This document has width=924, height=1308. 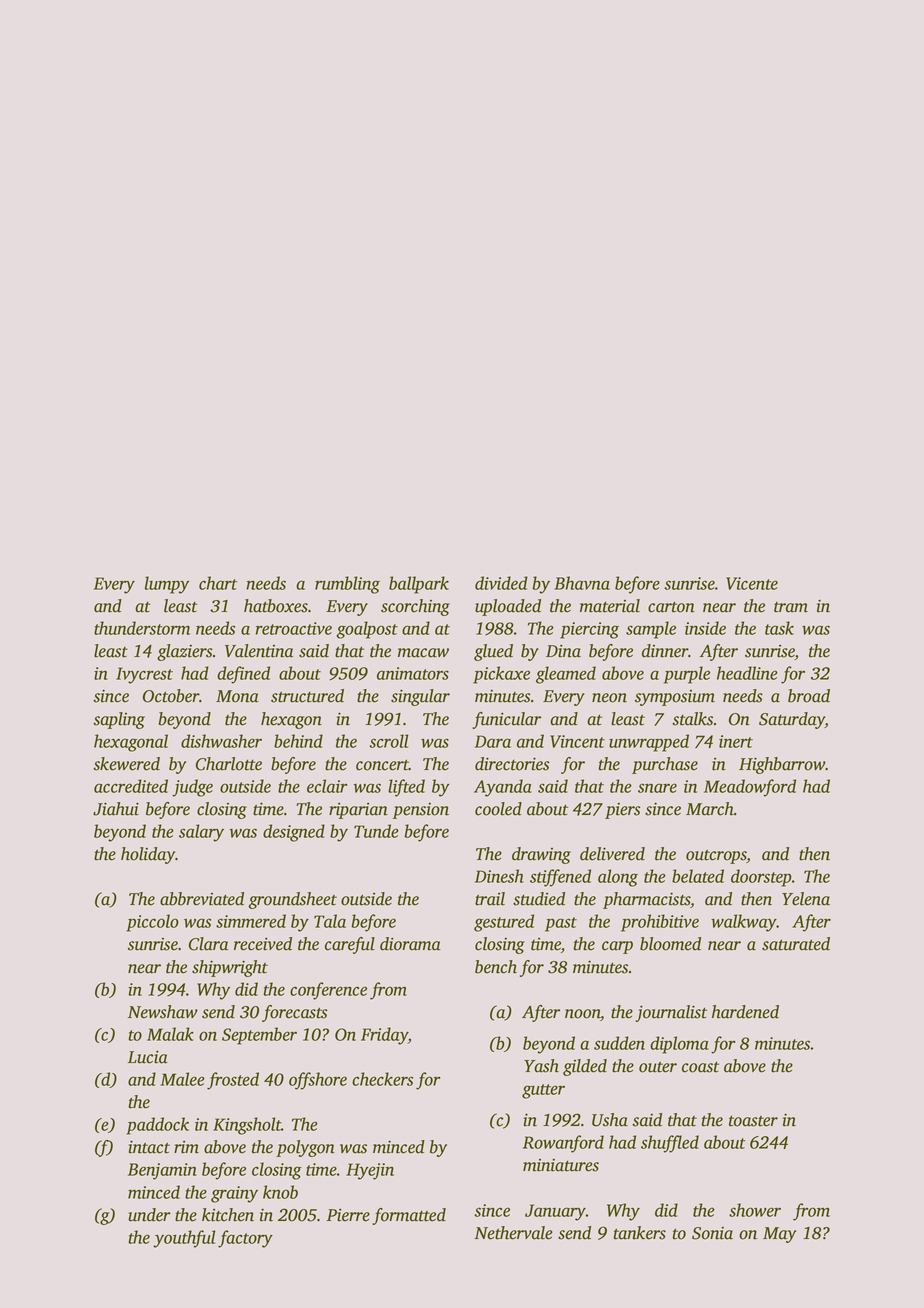 I want to click on broad, so click(x=809, y=696).
